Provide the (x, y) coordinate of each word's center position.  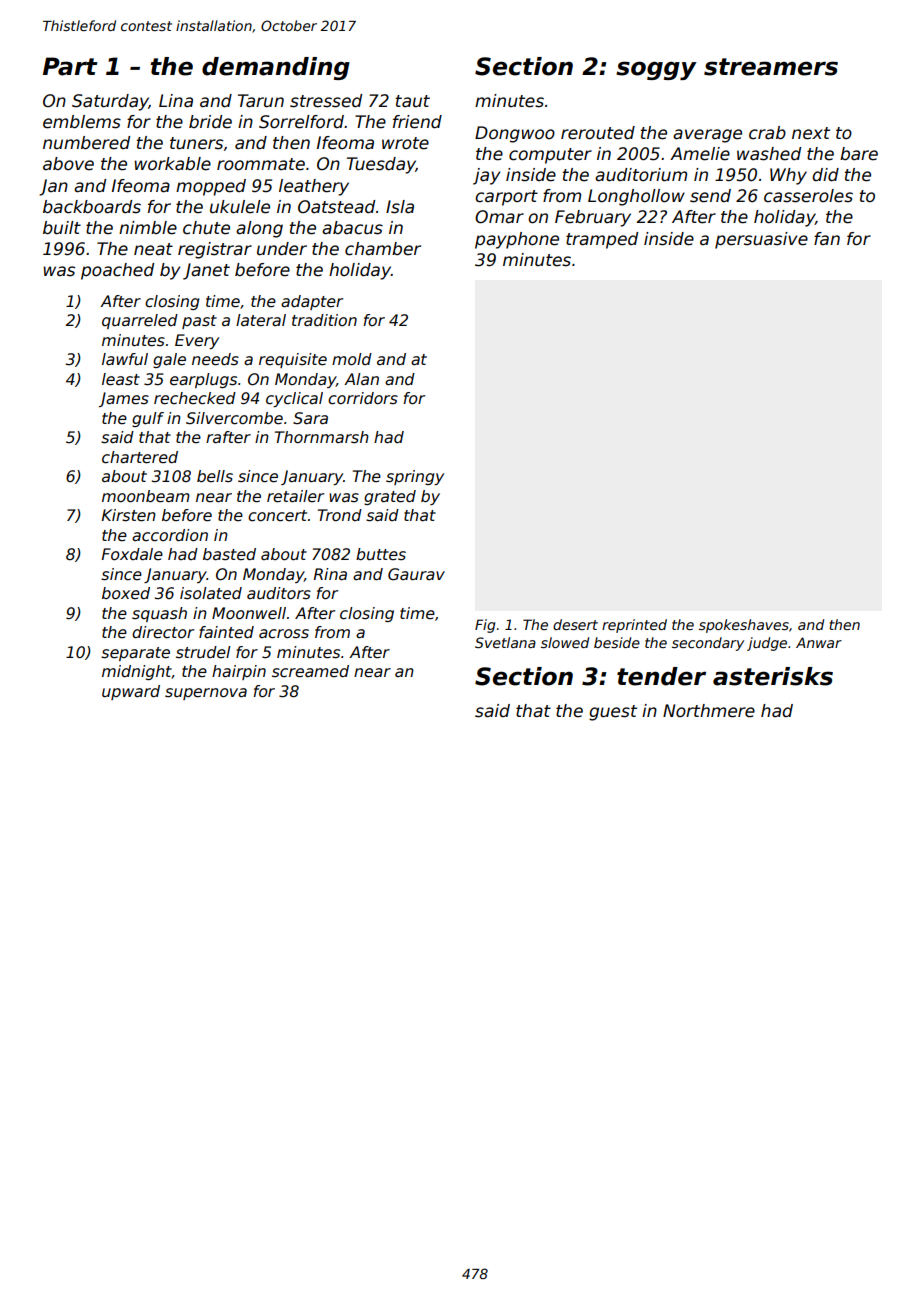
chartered (140, 457)
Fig (485, 626)
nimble (148, 228)
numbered (86, 143)
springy (415, 477)
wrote (405, 143)
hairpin (239, 672)
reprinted (634, 626)
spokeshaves (744, 626)
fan (827, 239)
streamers (771, 67)
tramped (602, 240)
